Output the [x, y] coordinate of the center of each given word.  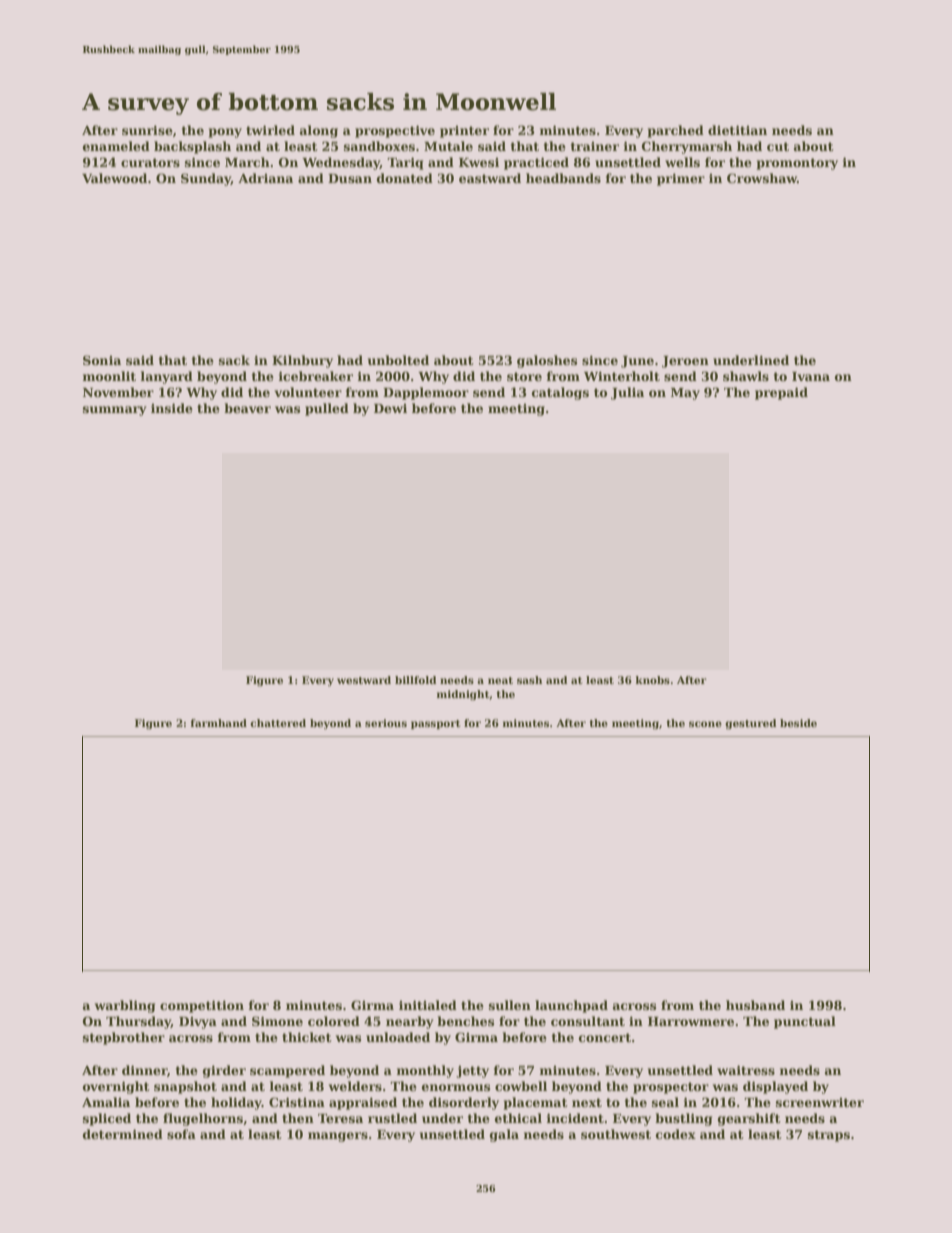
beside [798, 723]
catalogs [560, 393]
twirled [270, 130]
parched [676, 131]
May [685, 394]
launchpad [571, 1006]
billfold [415, 680]
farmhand [219, 723]
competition [202, 1006]
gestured [750, 724]
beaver [247, 408]
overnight [116, 1087]
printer [464, 132]
